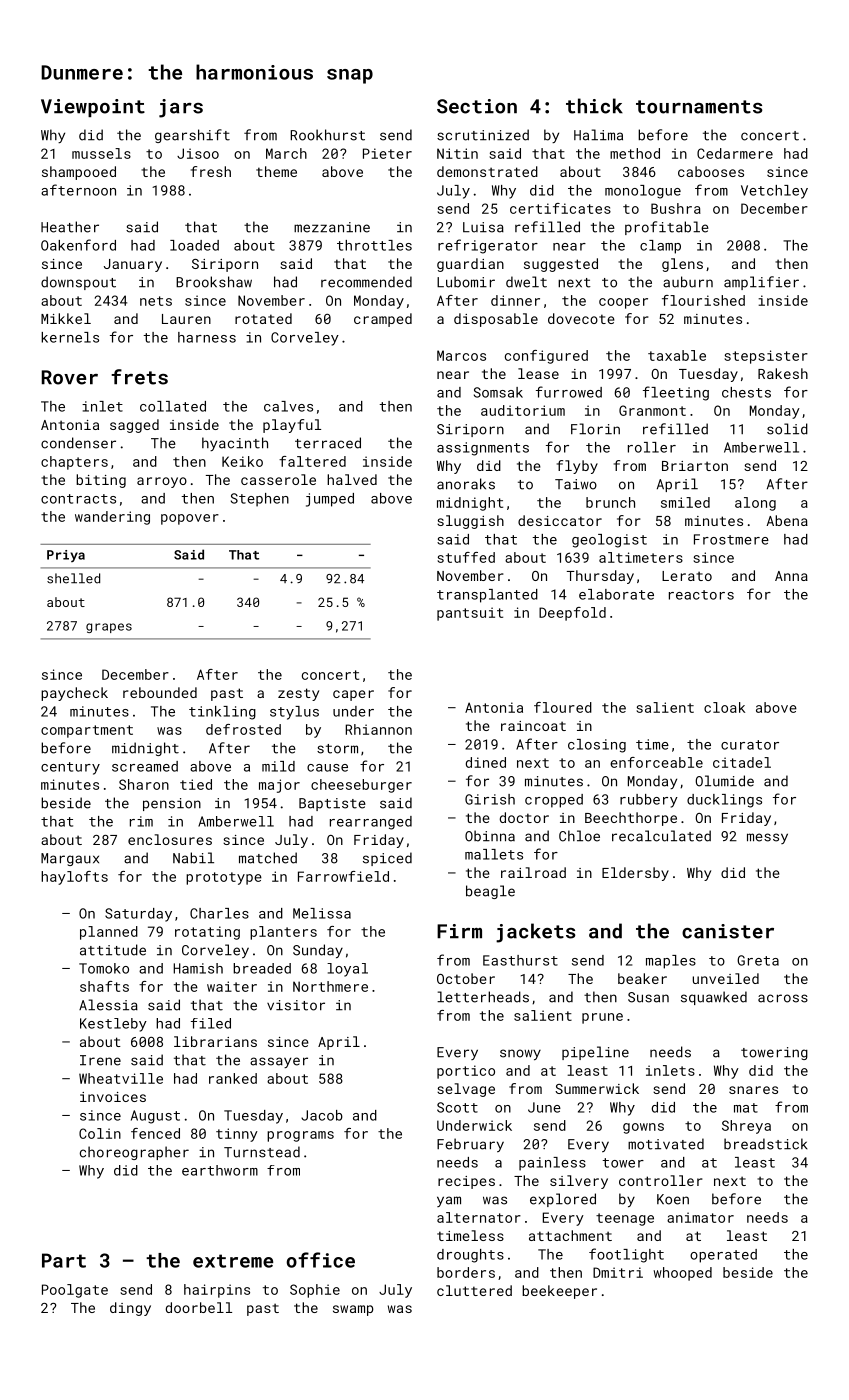 This screenshot has width=849, height=1400. What do you see at coordinates (724, 801) in the screenshot?
I see `ducklings` at bounding box center [724, 801].
